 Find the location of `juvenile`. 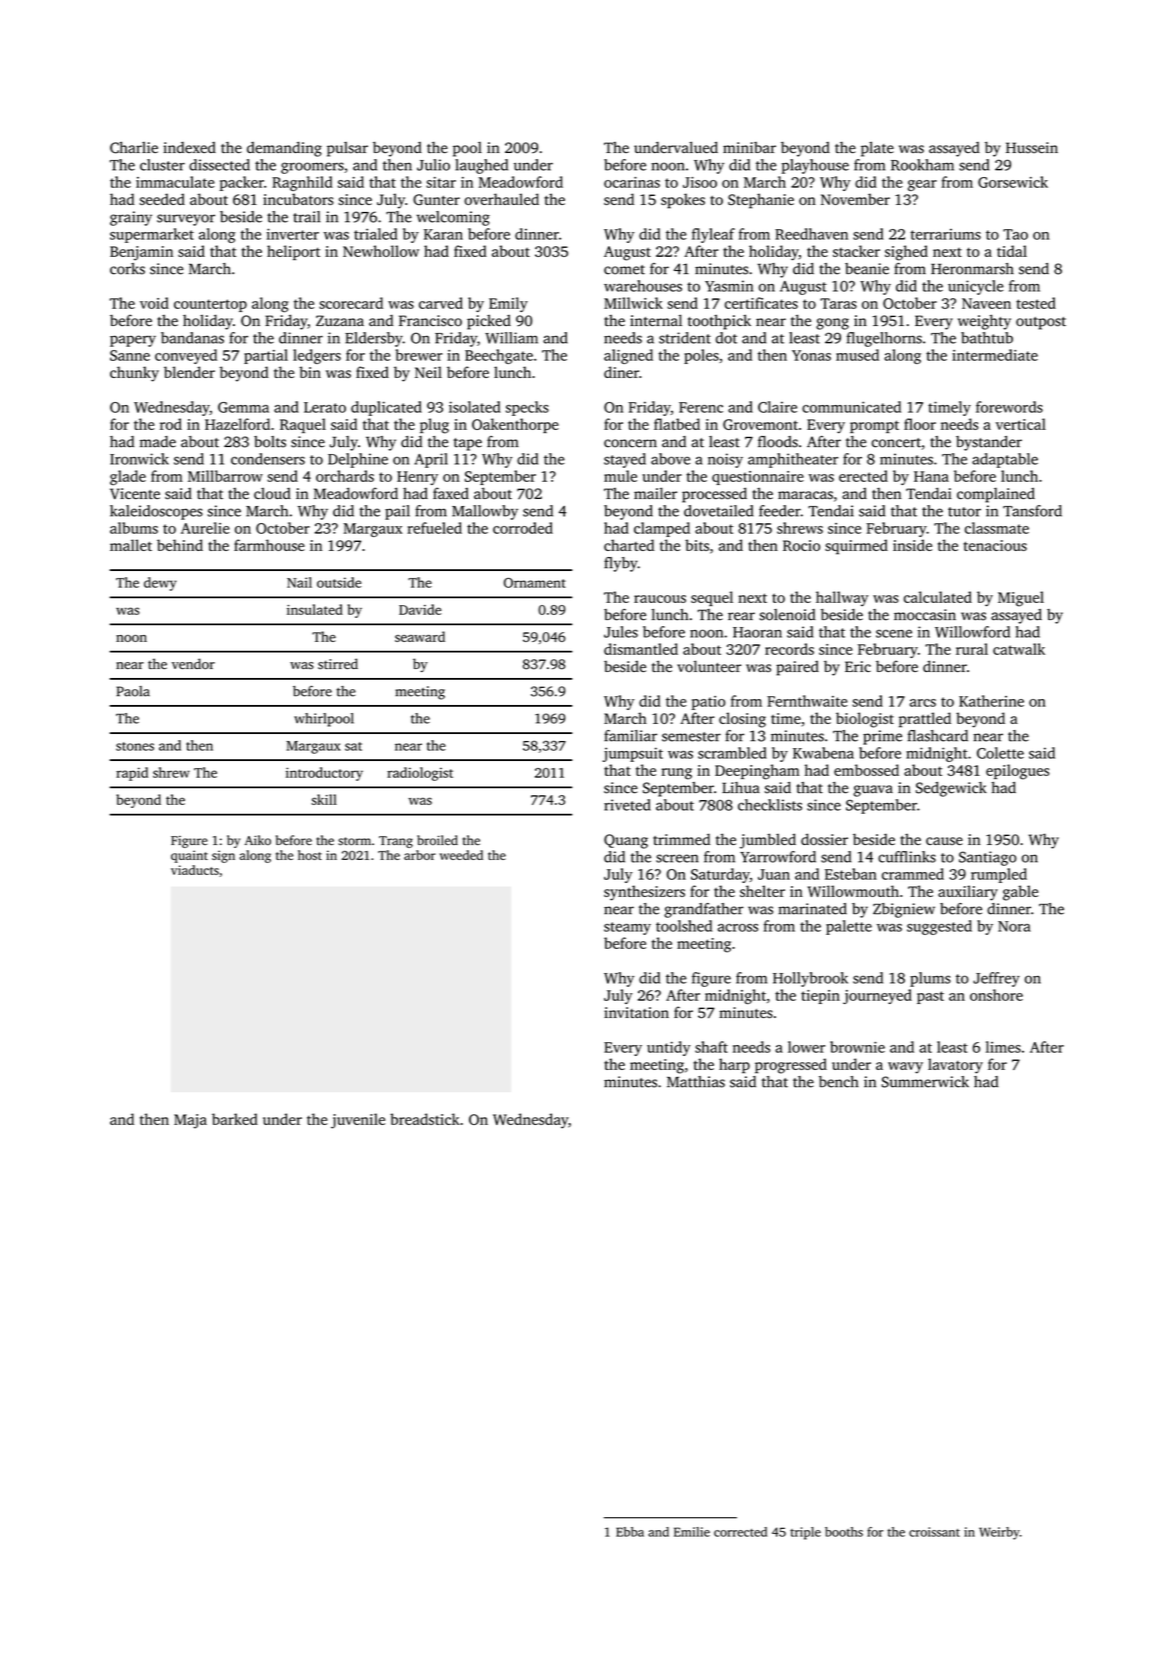

juvenile is located at coordinates (358, 1121).
